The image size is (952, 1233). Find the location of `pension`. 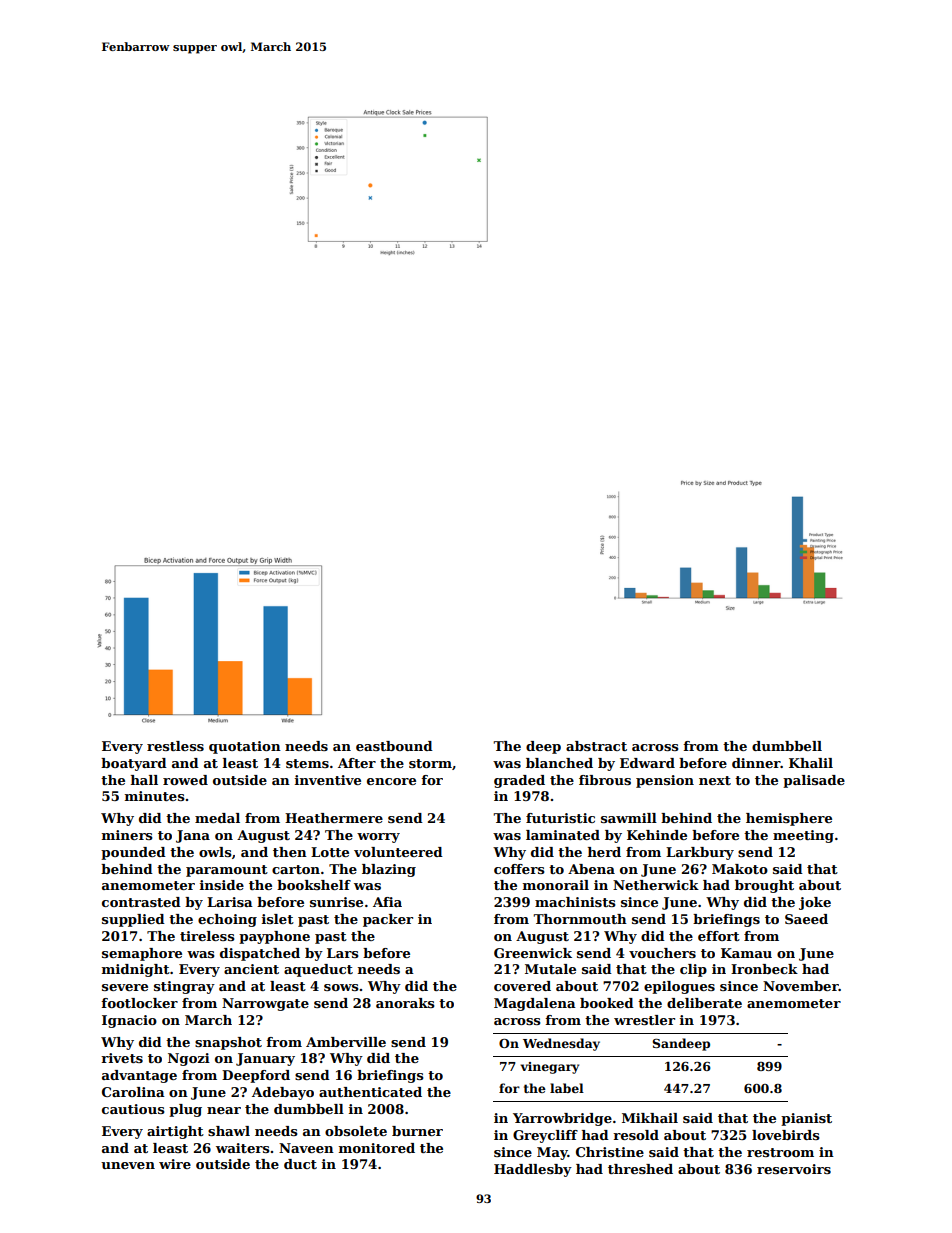

pension is located at coordinates (665, 781).
